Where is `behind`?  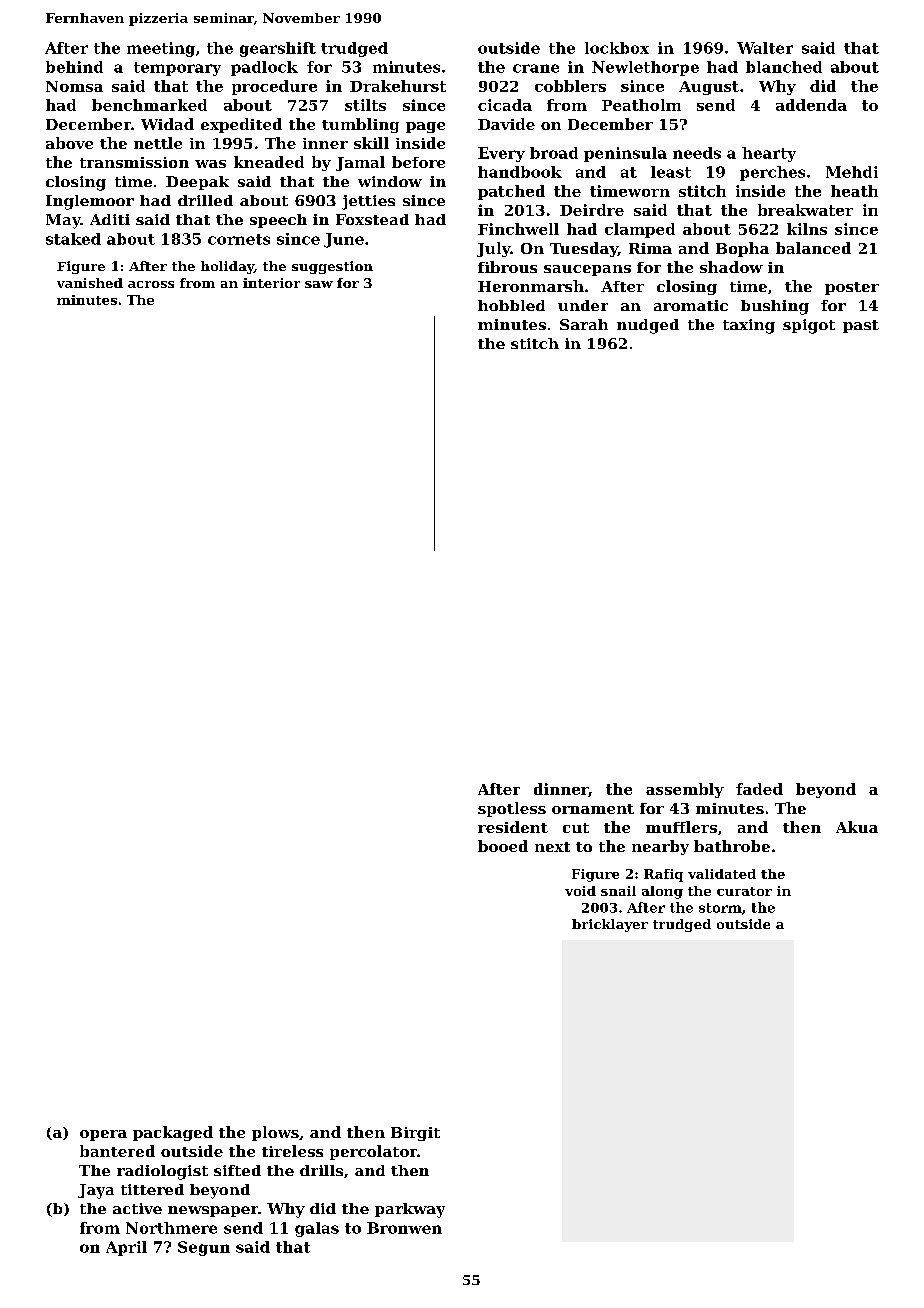
behind is located at coordinates (74, 67).
